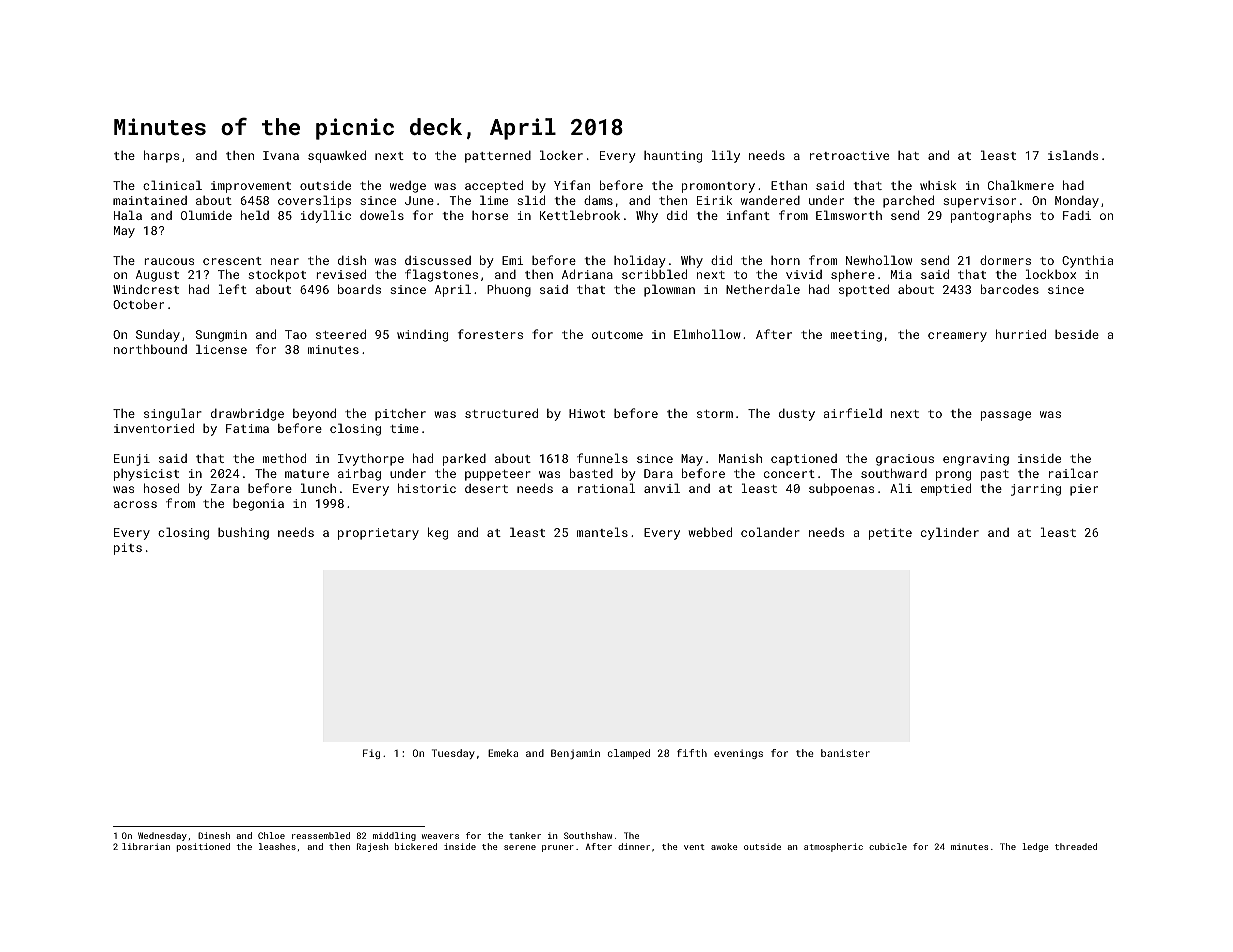 This screenshot has height=952, width=1233. I want to click on Wednesday, so click(162, 836).
